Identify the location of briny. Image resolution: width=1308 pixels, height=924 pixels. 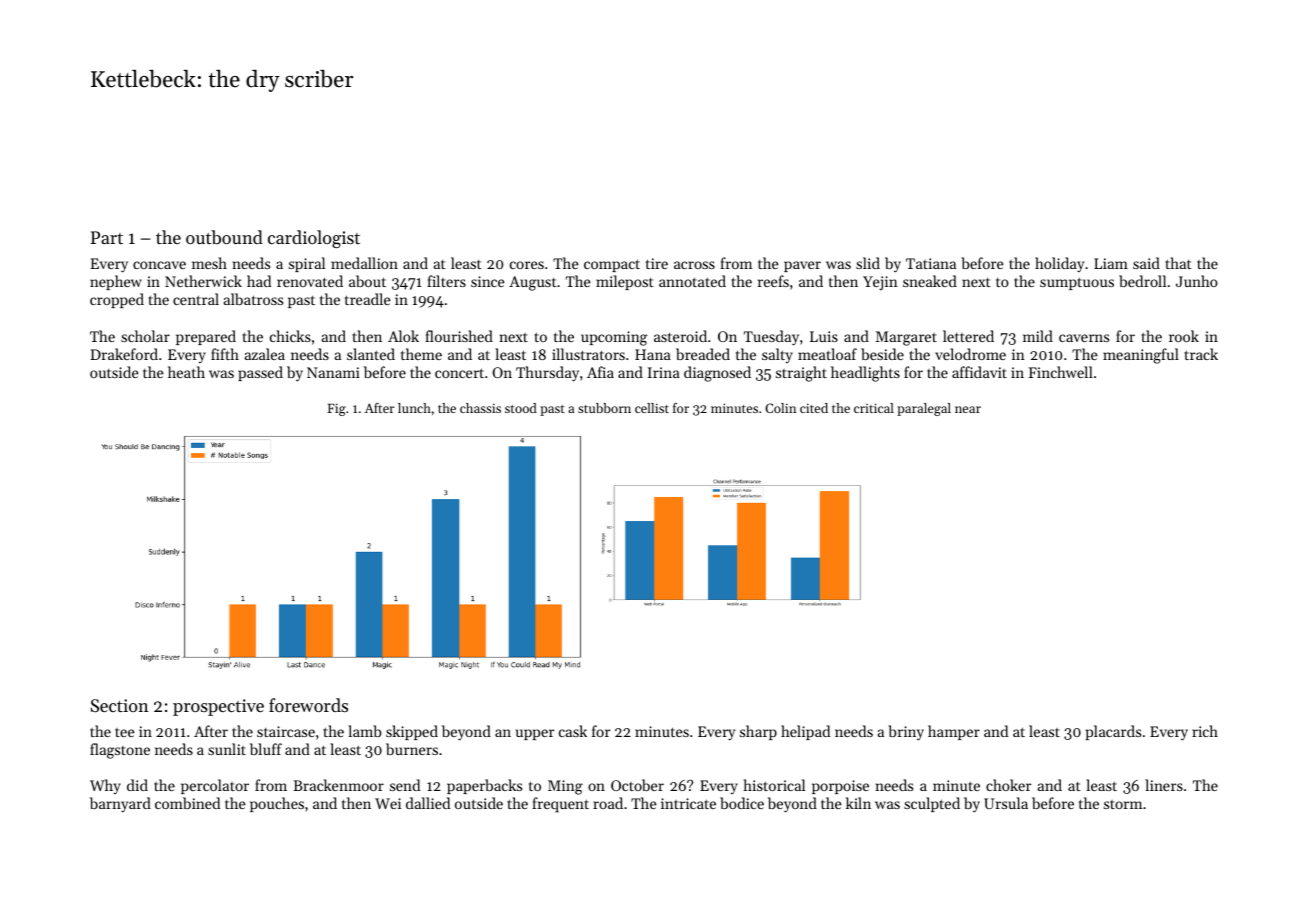
(906, 733).
